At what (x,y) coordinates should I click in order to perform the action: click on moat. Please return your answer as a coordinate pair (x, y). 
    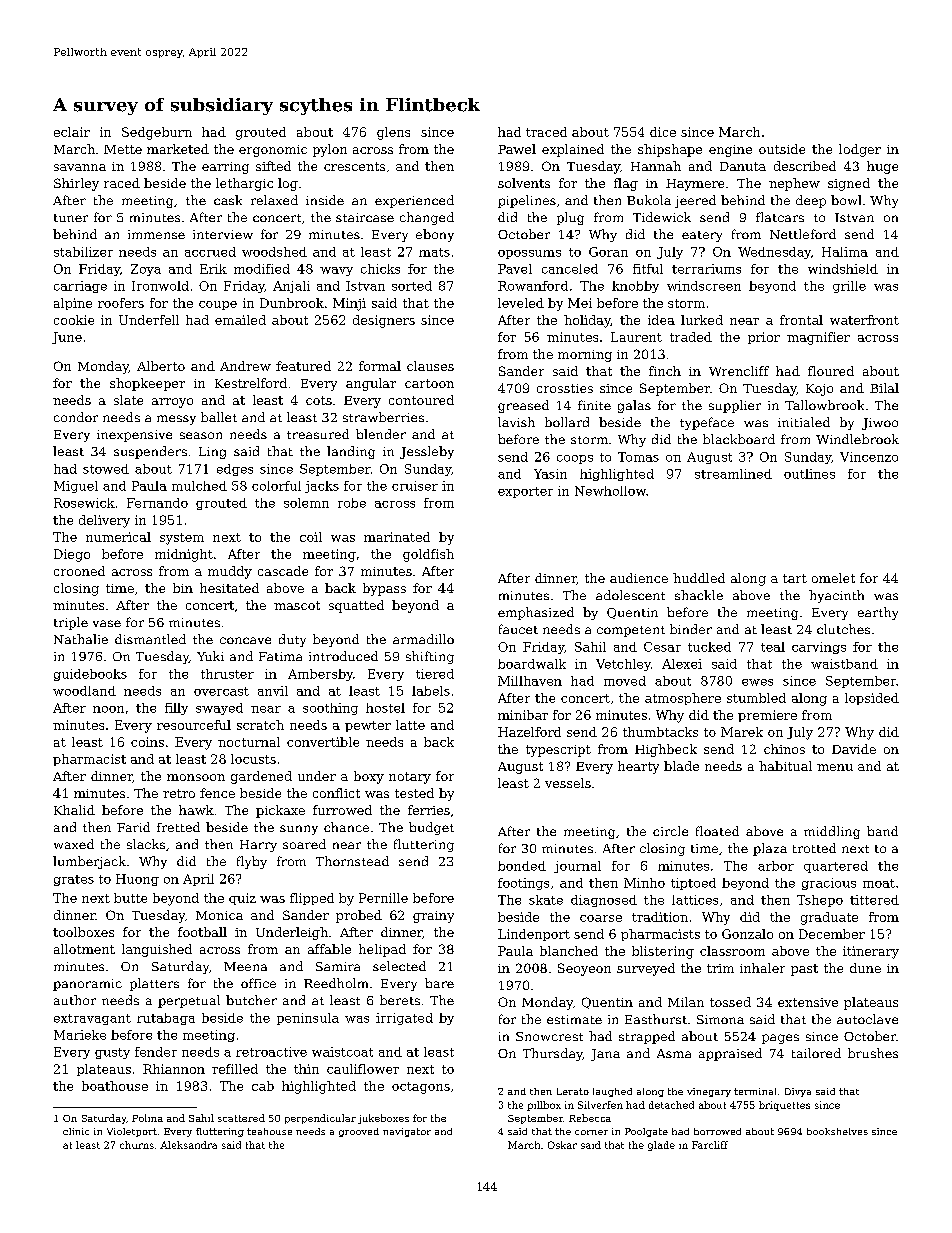
    Looking at the image, I should click on (879, 883).
